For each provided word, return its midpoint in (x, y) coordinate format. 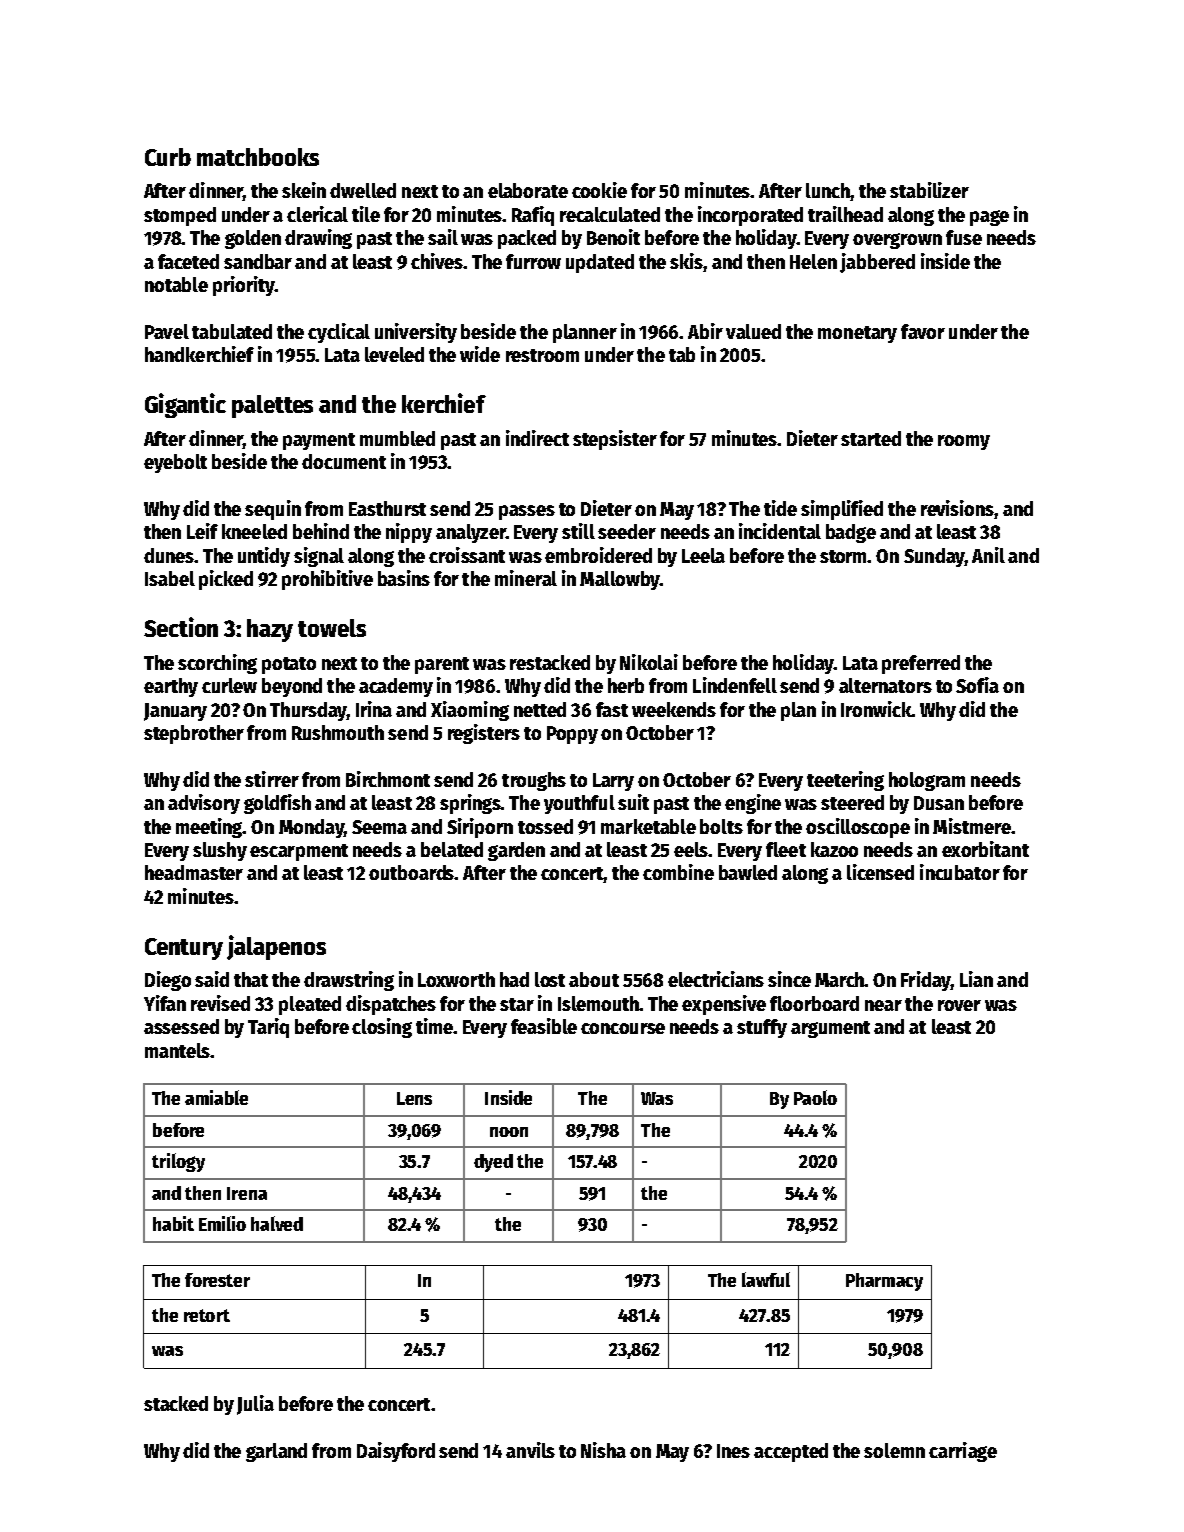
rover (959, 1005)
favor (923, 331)
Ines (733, 1451)
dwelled (363, 190)
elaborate (528, 190)
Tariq (268, 1028)
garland (276, 1452)
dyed (493, 1163)
